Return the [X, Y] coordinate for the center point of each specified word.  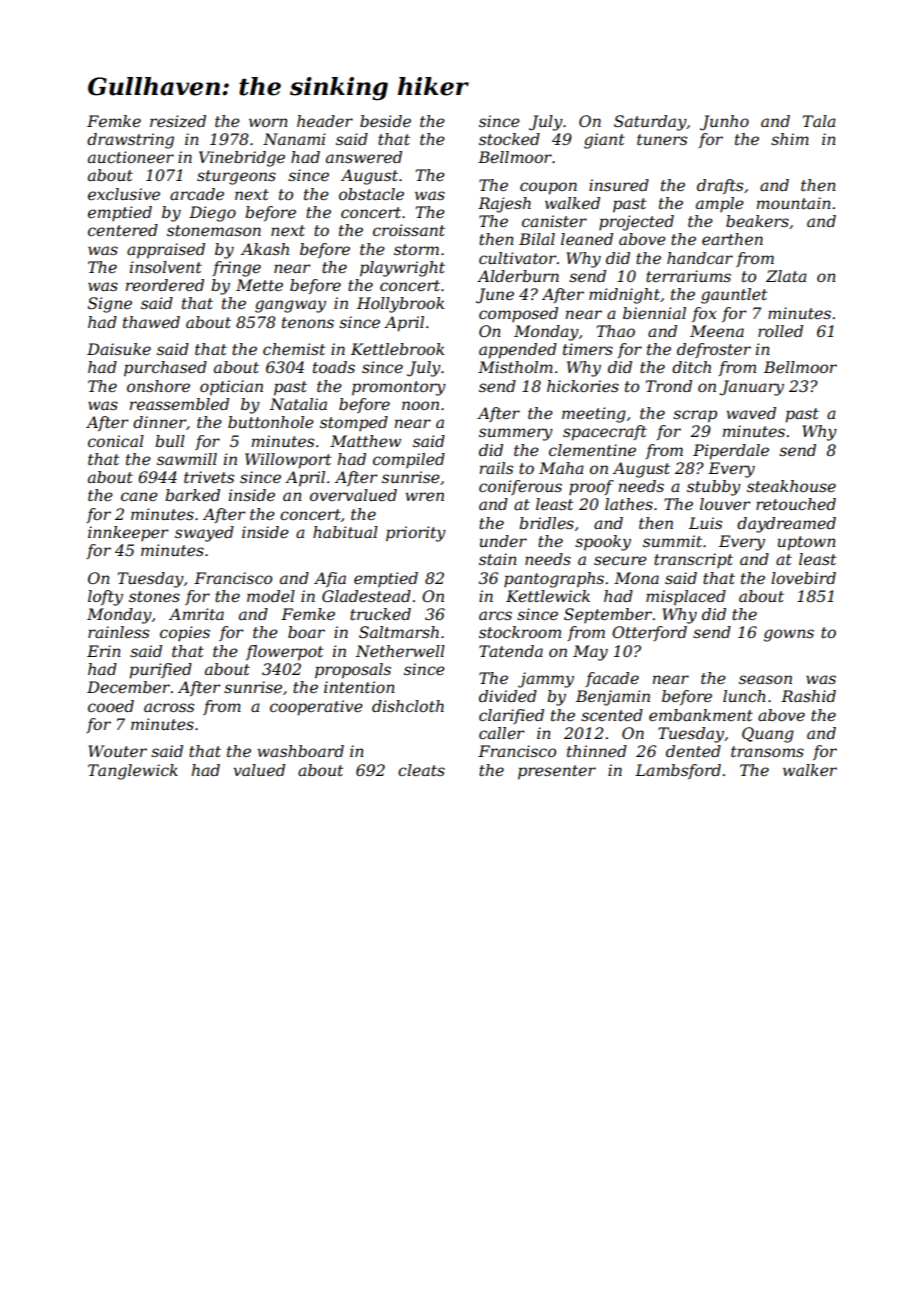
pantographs [554, 580]
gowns [789, 635]
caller [502, 733]
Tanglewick [133, 772]
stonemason [214, 230]
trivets [209, 477]
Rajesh [504, 205]
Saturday [650, 123]
